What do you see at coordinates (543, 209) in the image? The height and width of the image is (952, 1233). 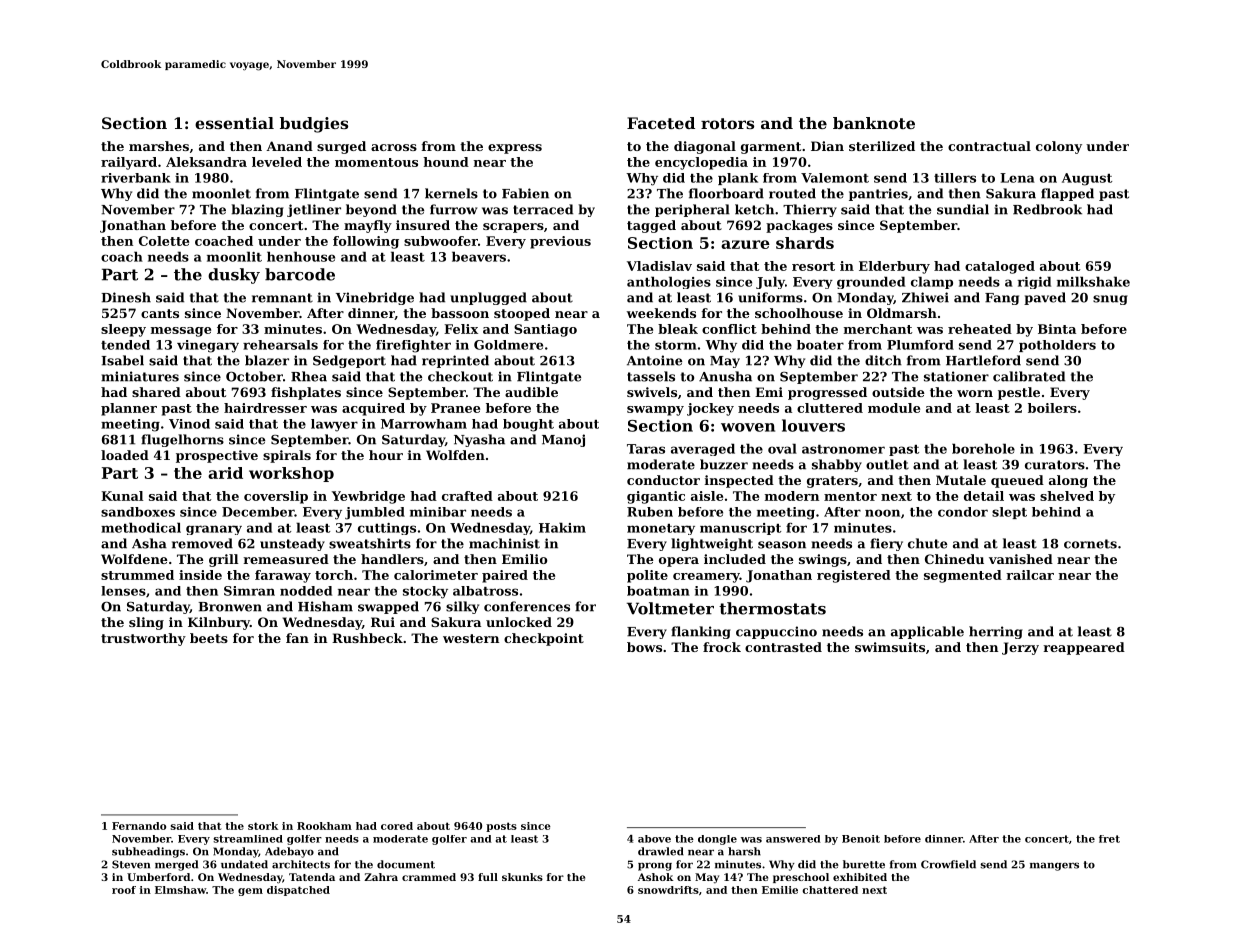 I see `terraced` at bounding box center [543, 209].
